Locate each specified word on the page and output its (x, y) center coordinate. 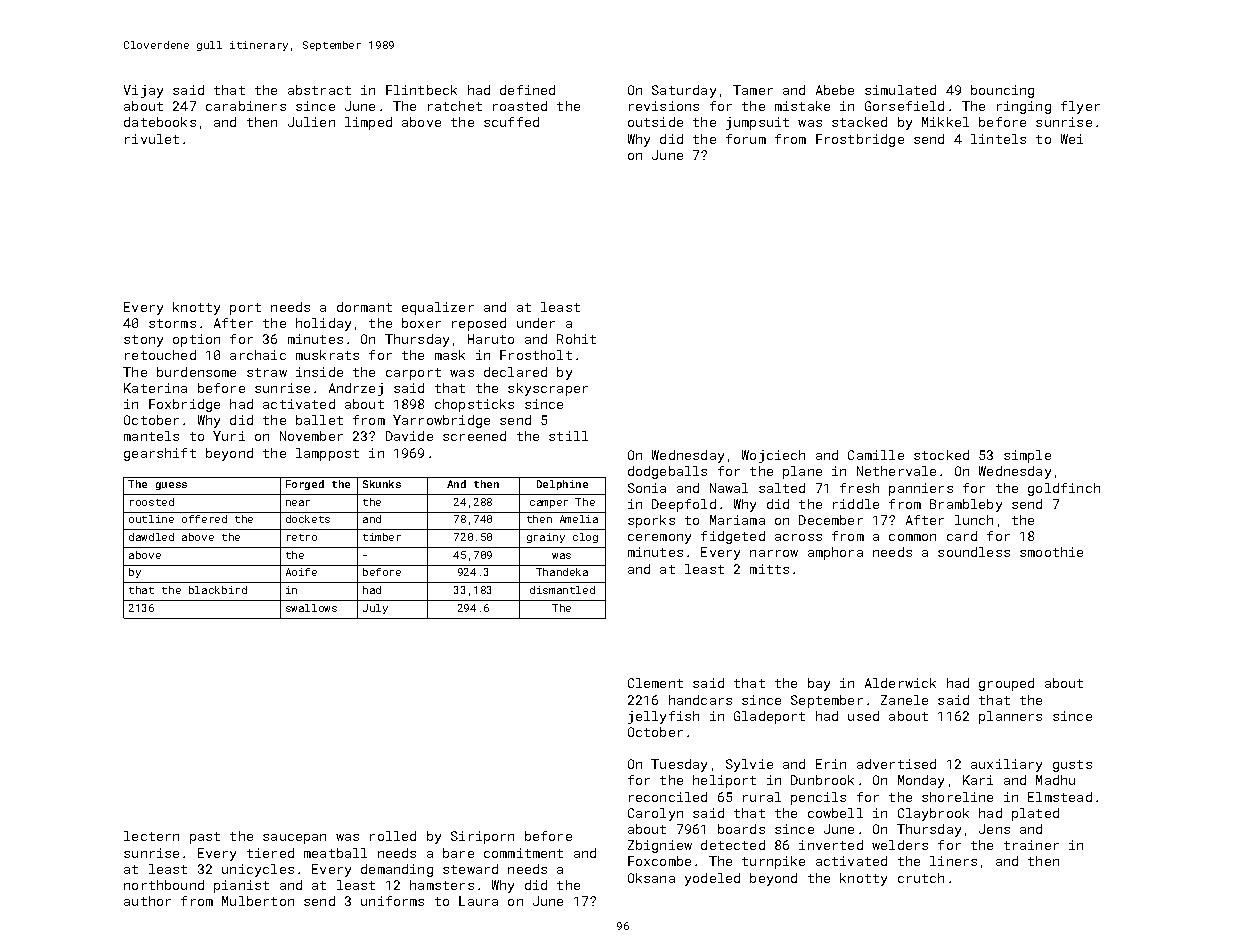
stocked (941, 455)
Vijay (143, 91)
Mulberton (258, 901)
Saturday (684, 91)
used (863, 716)
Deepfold (684, 505)
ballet (319, 420)
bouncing (1002, 91)
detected (733, 845)
